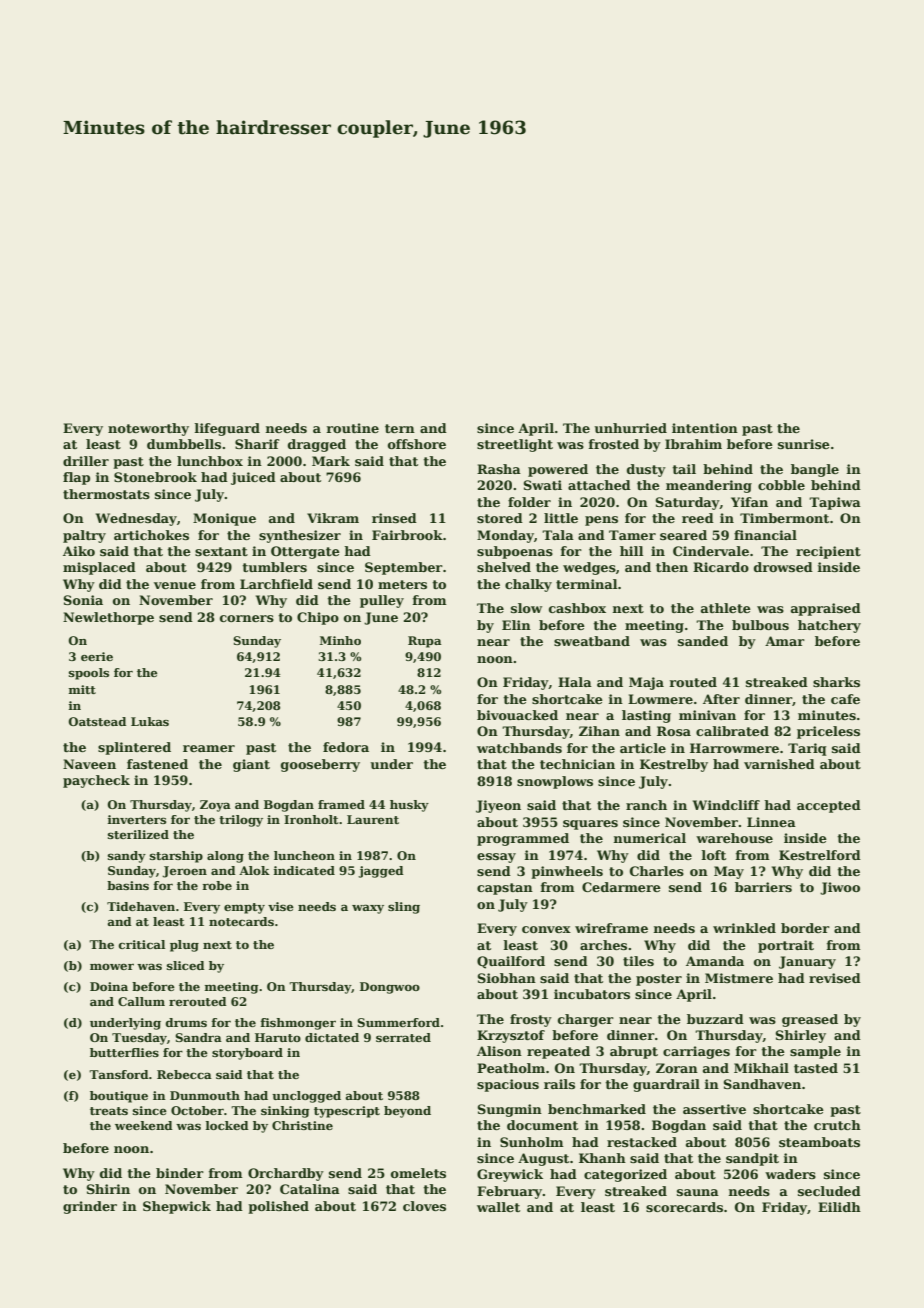 This screenshot has height=1308, width=924. I want to click on lifeguard, so click(227, 429).
